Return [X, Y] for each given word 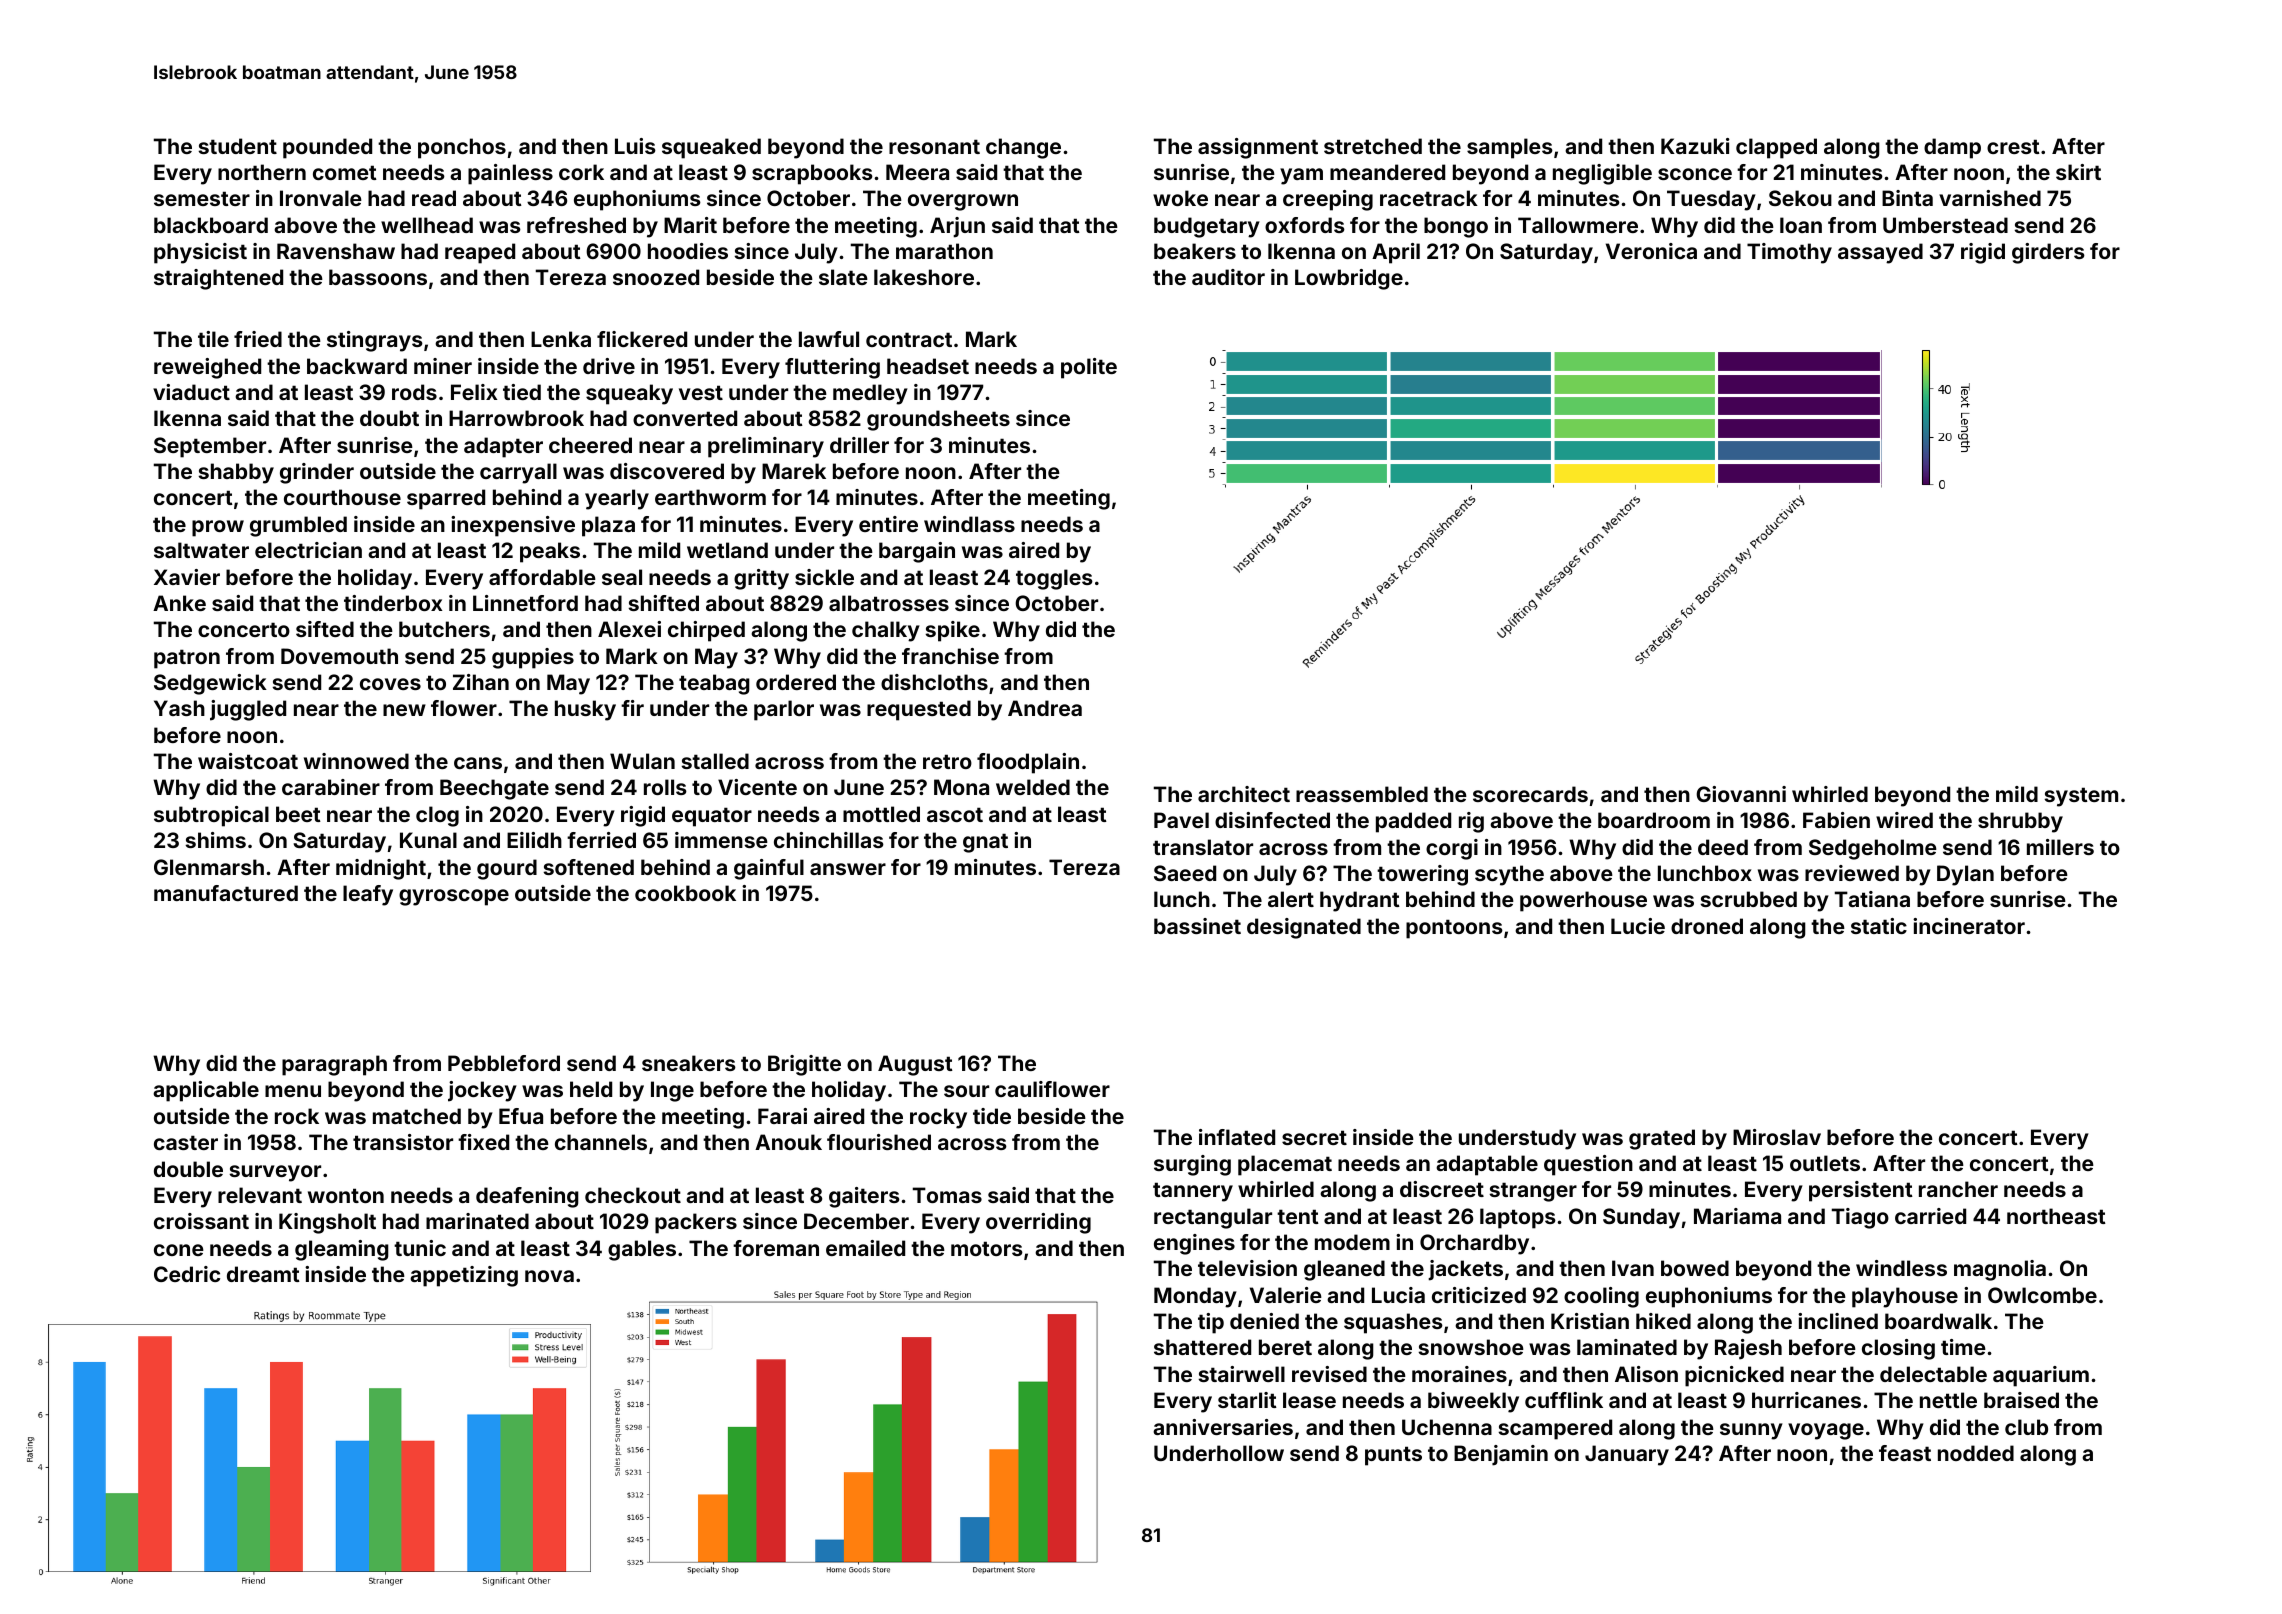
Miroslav [1777, 1137]
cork [581, 172]
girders [2048, 253]
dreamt [263, 1274]
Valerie [1286, 1295]
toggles [1054, 579]
